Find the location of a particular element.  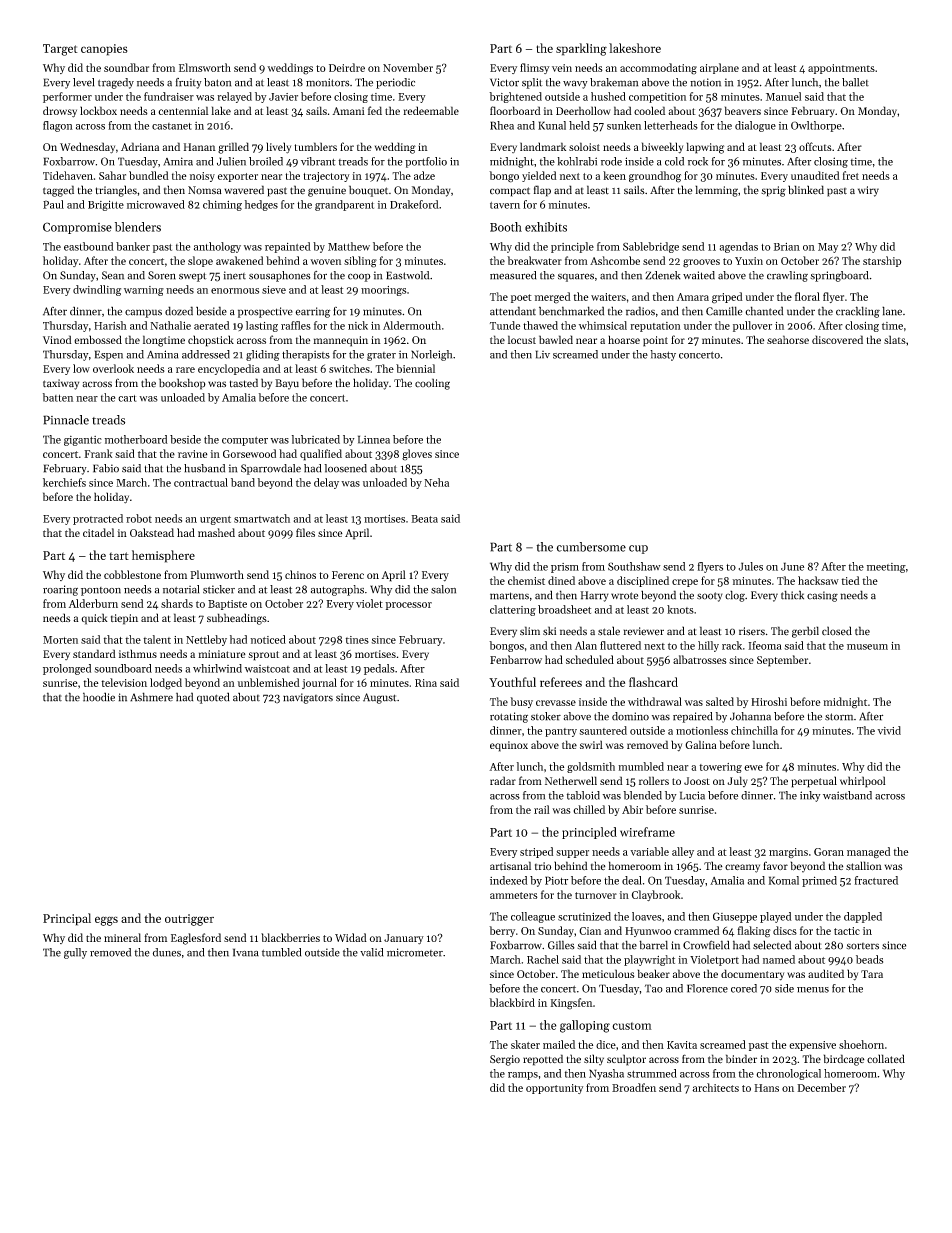

dunes is located at coordinates (167, 952).
